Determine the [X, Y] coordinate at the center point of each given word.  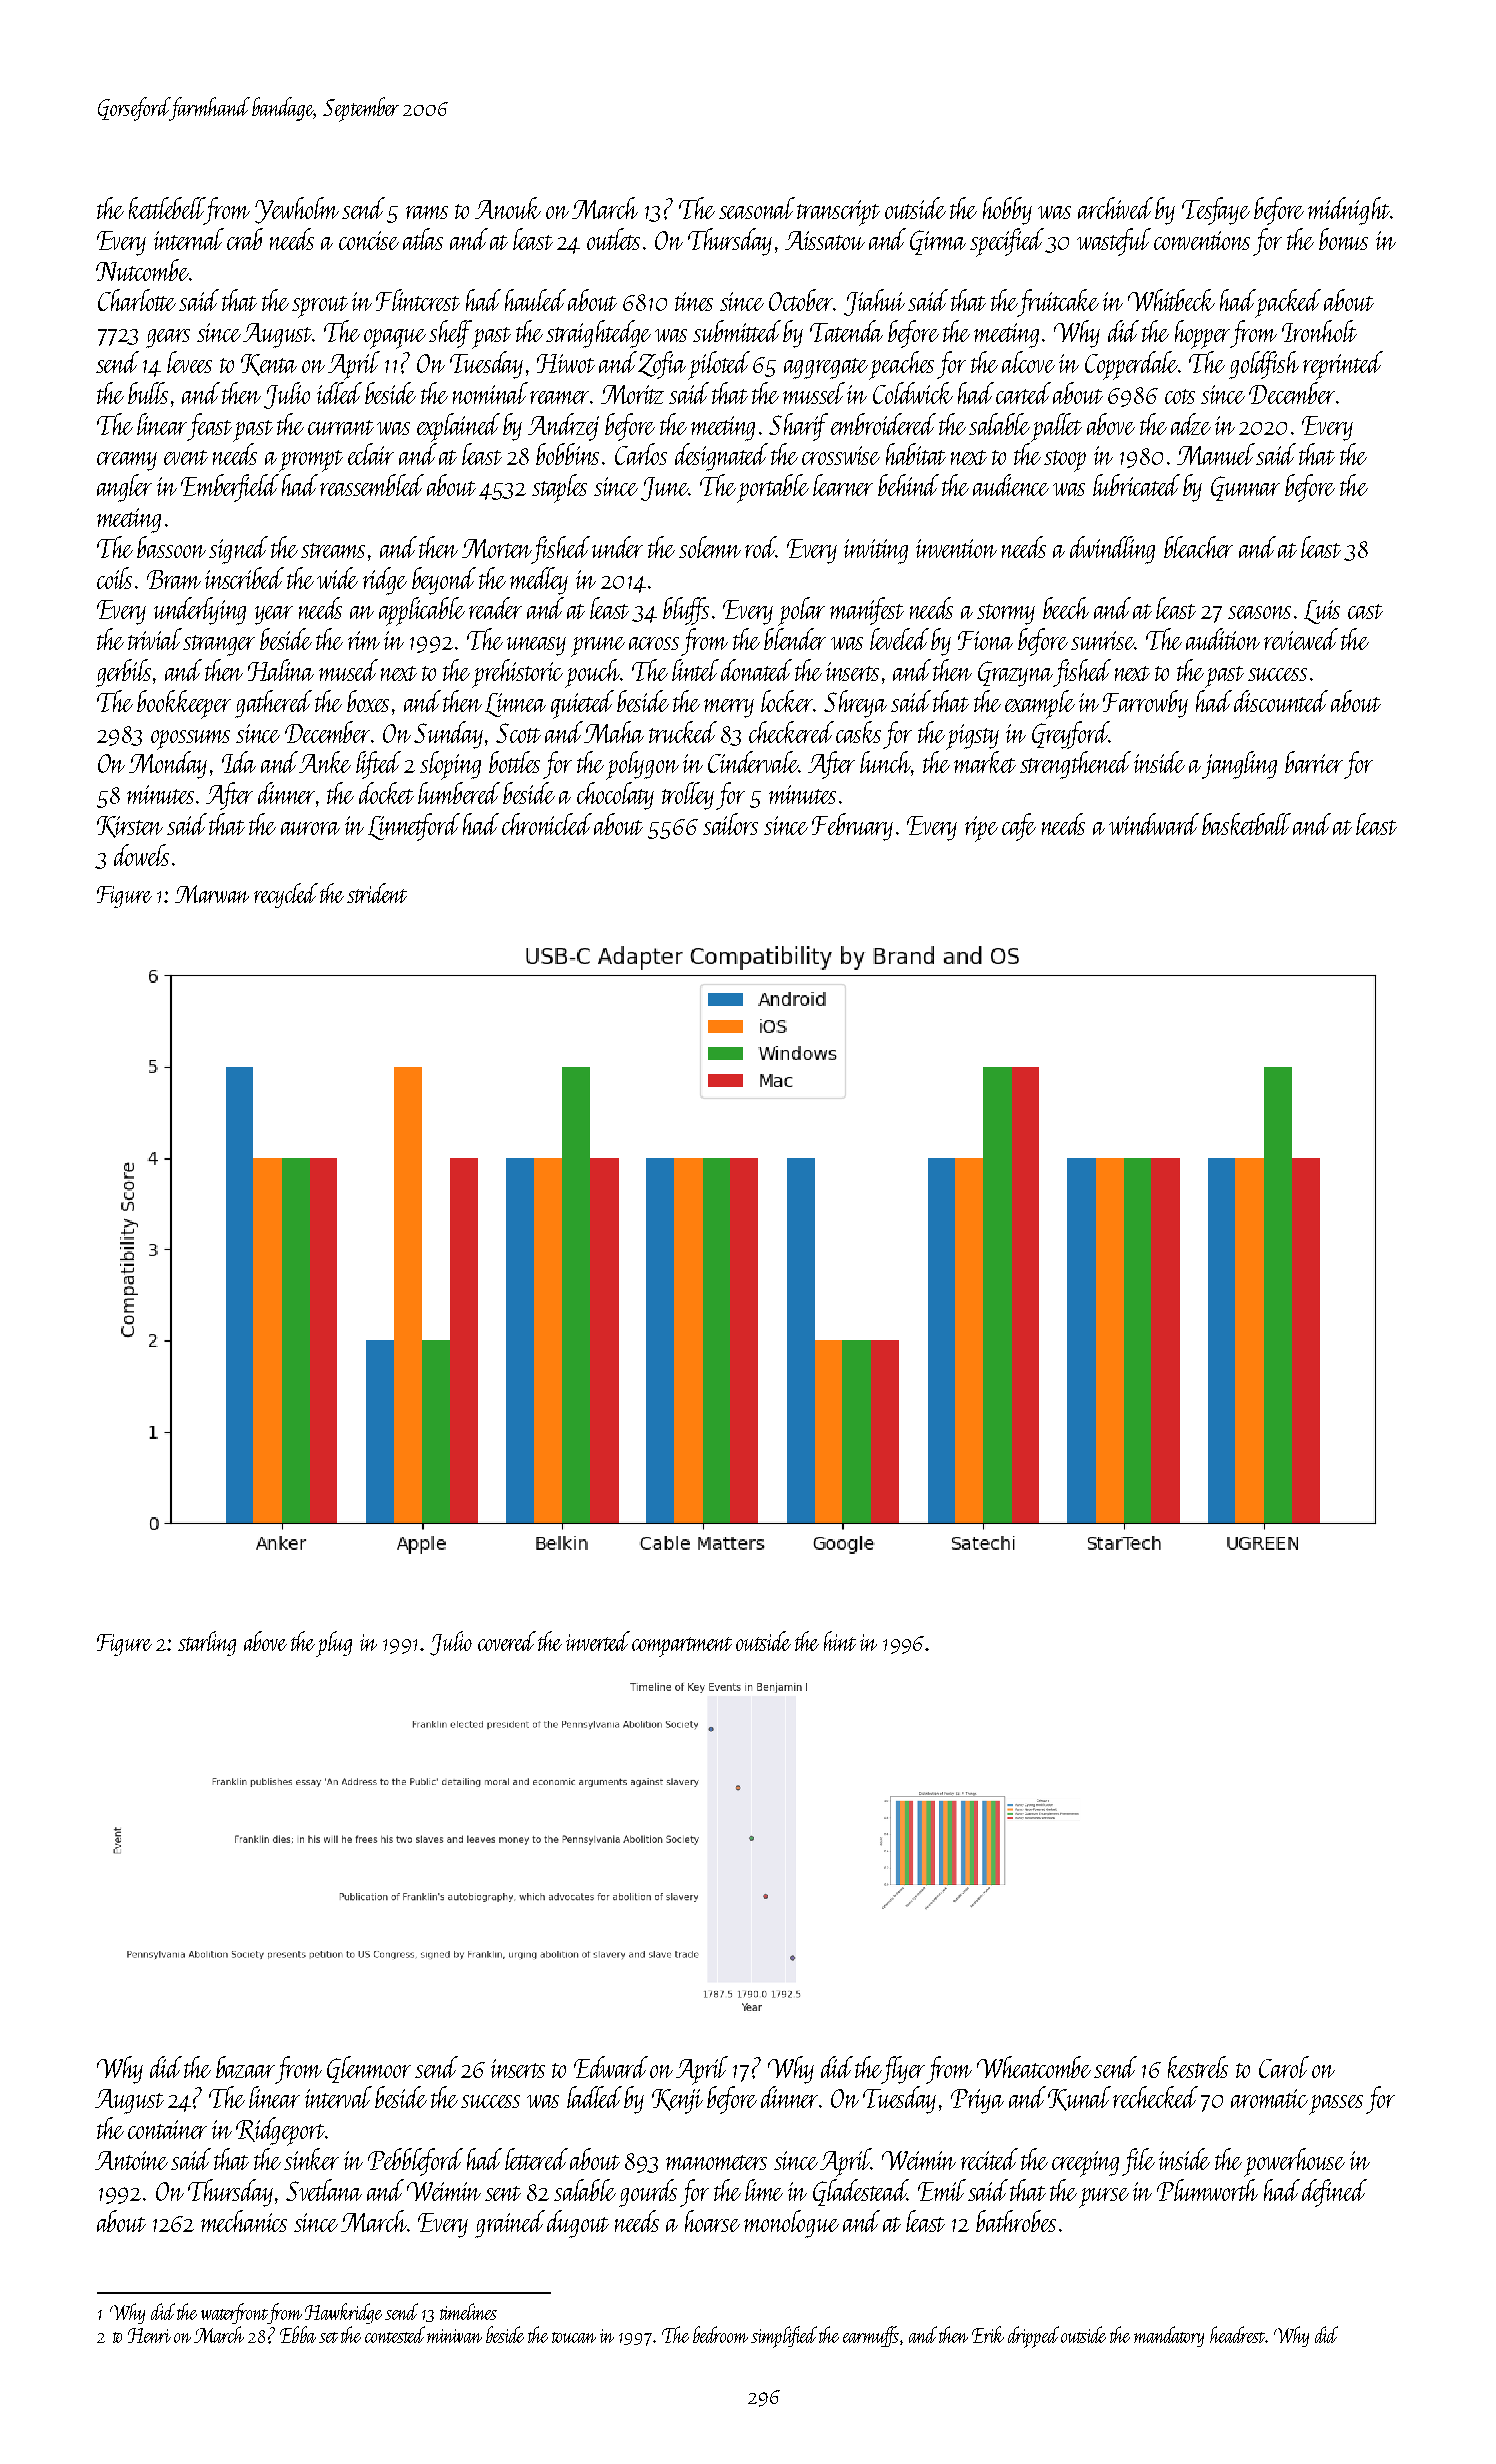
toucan [574, 2337]
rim [364, 640]
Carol [1284, 2067]
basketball [1246, 824]
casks [858, 732]
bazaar [245, 2067]
